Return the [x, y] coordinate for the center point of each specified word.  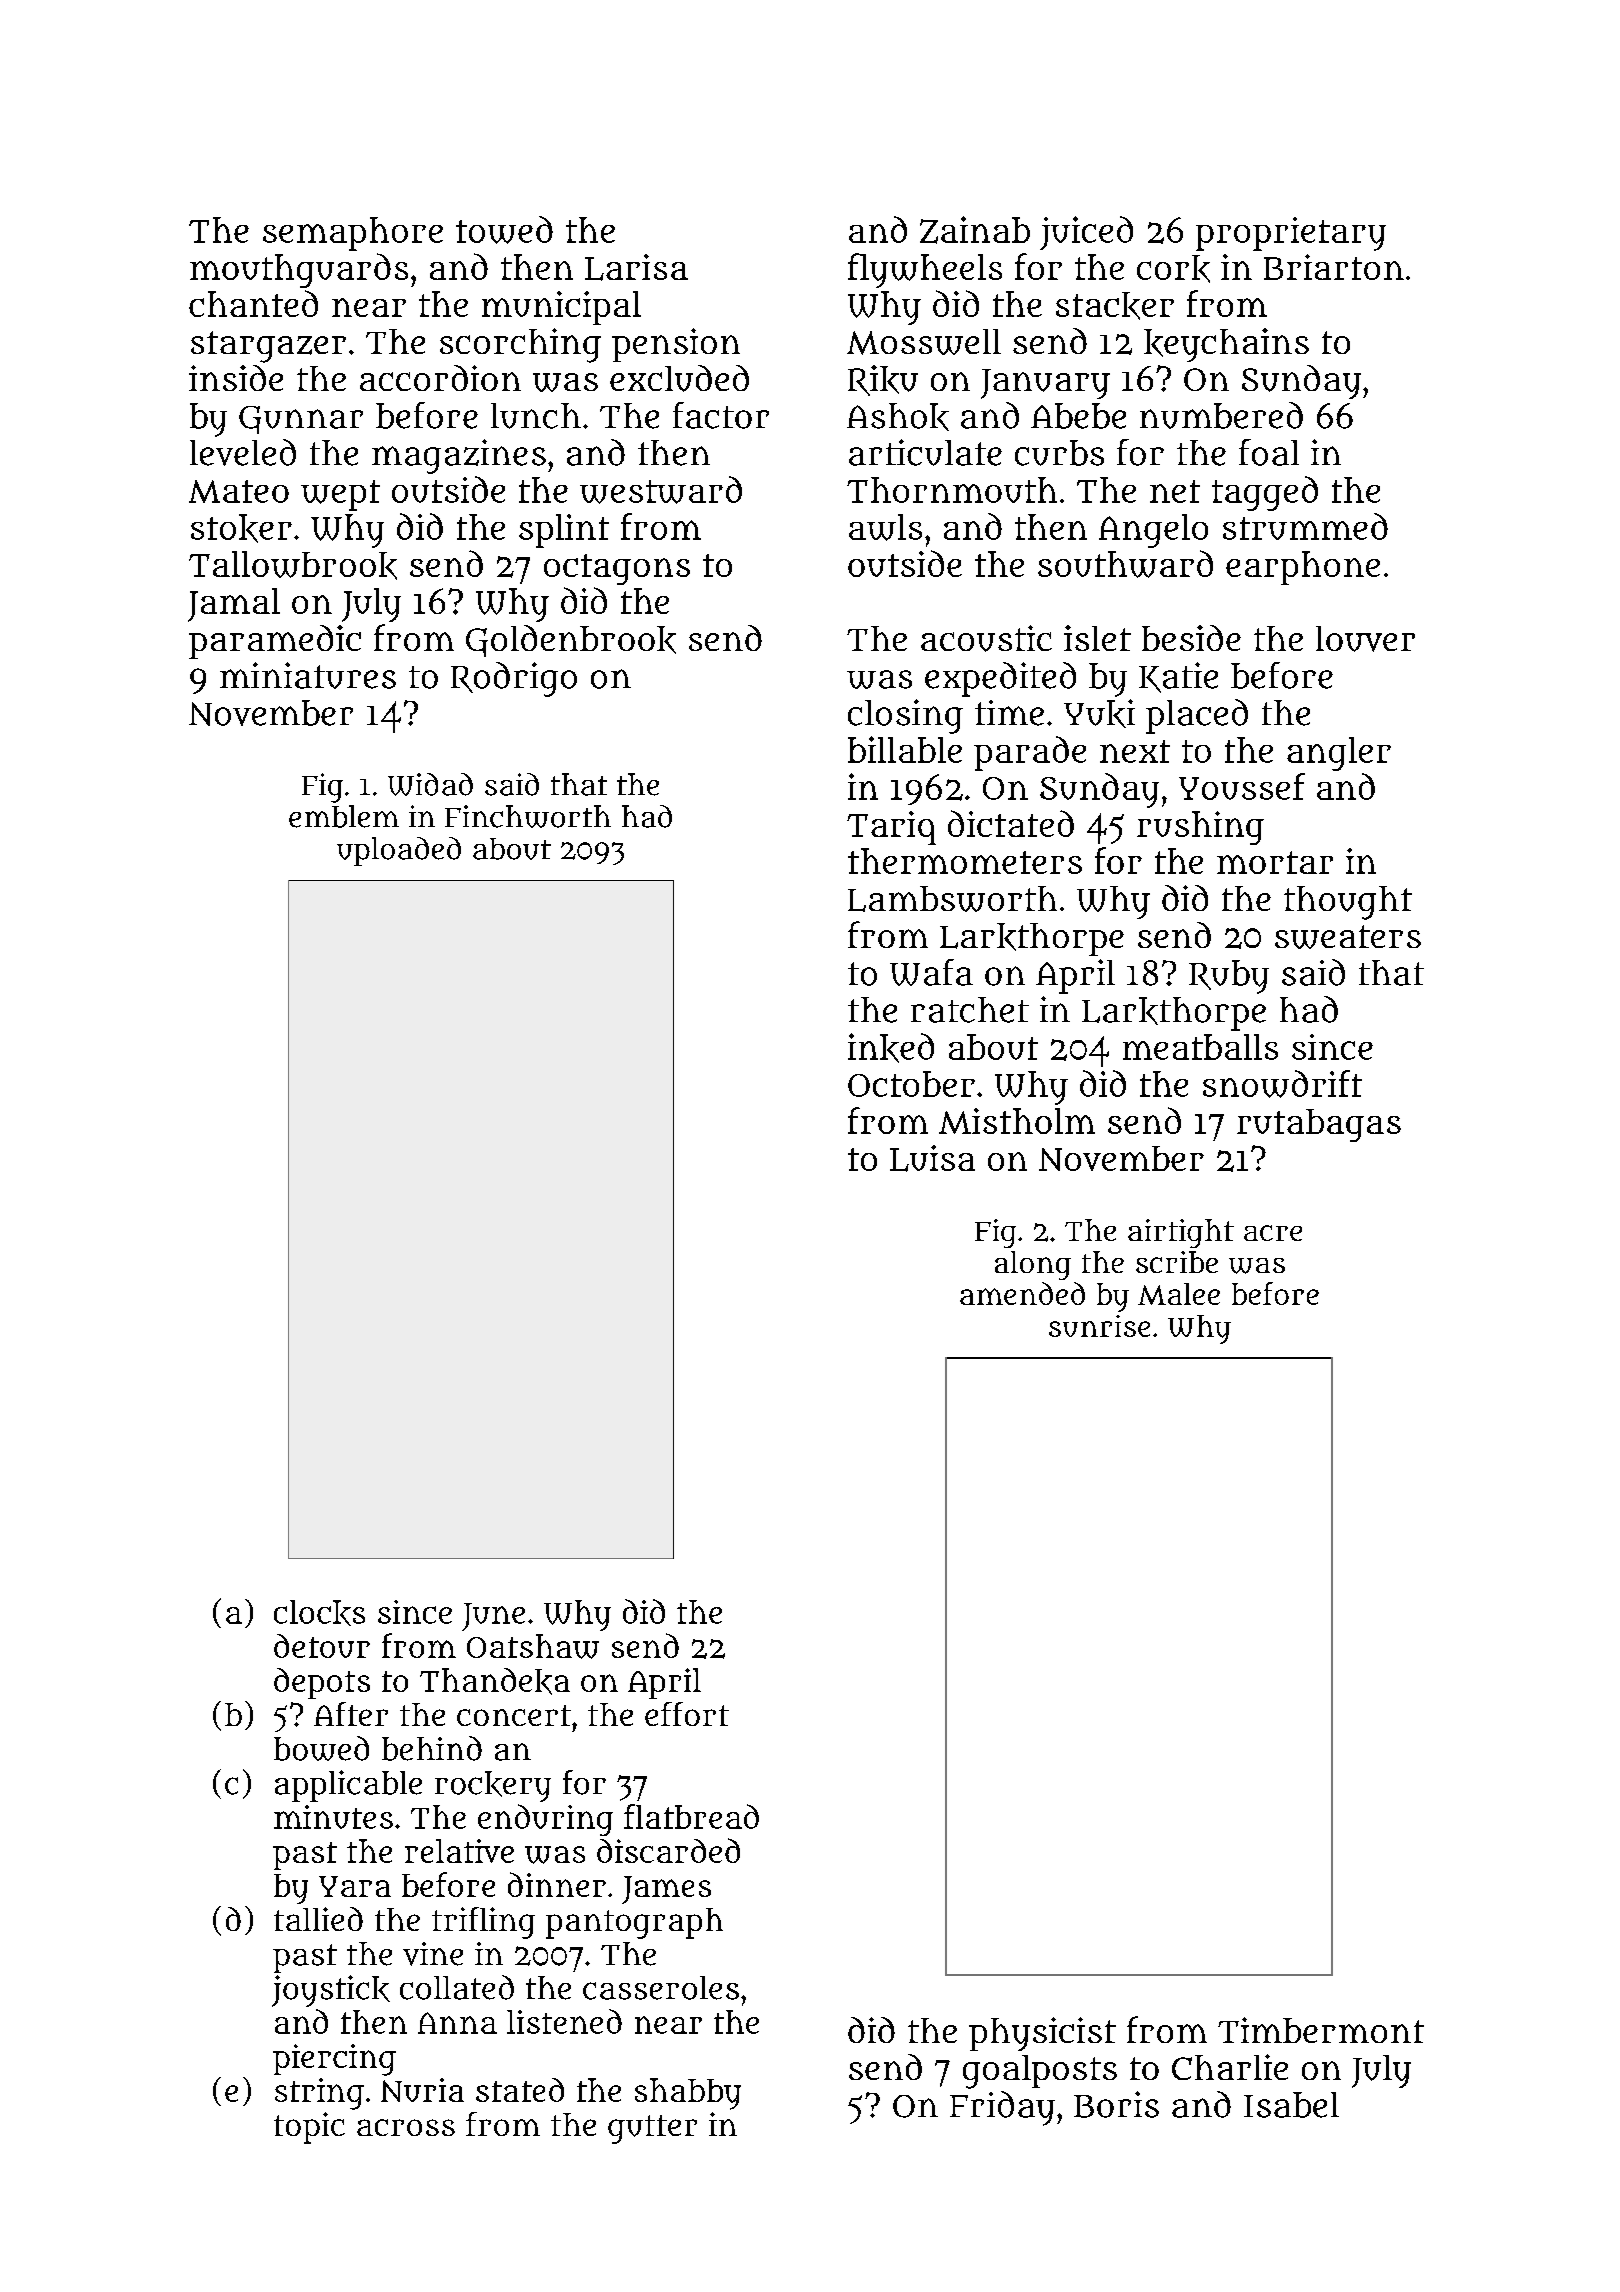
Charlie [1230, 2067]
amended [1022, 1293]
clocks [319, 1613]
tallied [318, 1919]
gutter [652, 2129]
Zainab [975, 230]
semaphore [353, 234]
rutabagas [1319, 1125]
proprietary [1291, 234]
